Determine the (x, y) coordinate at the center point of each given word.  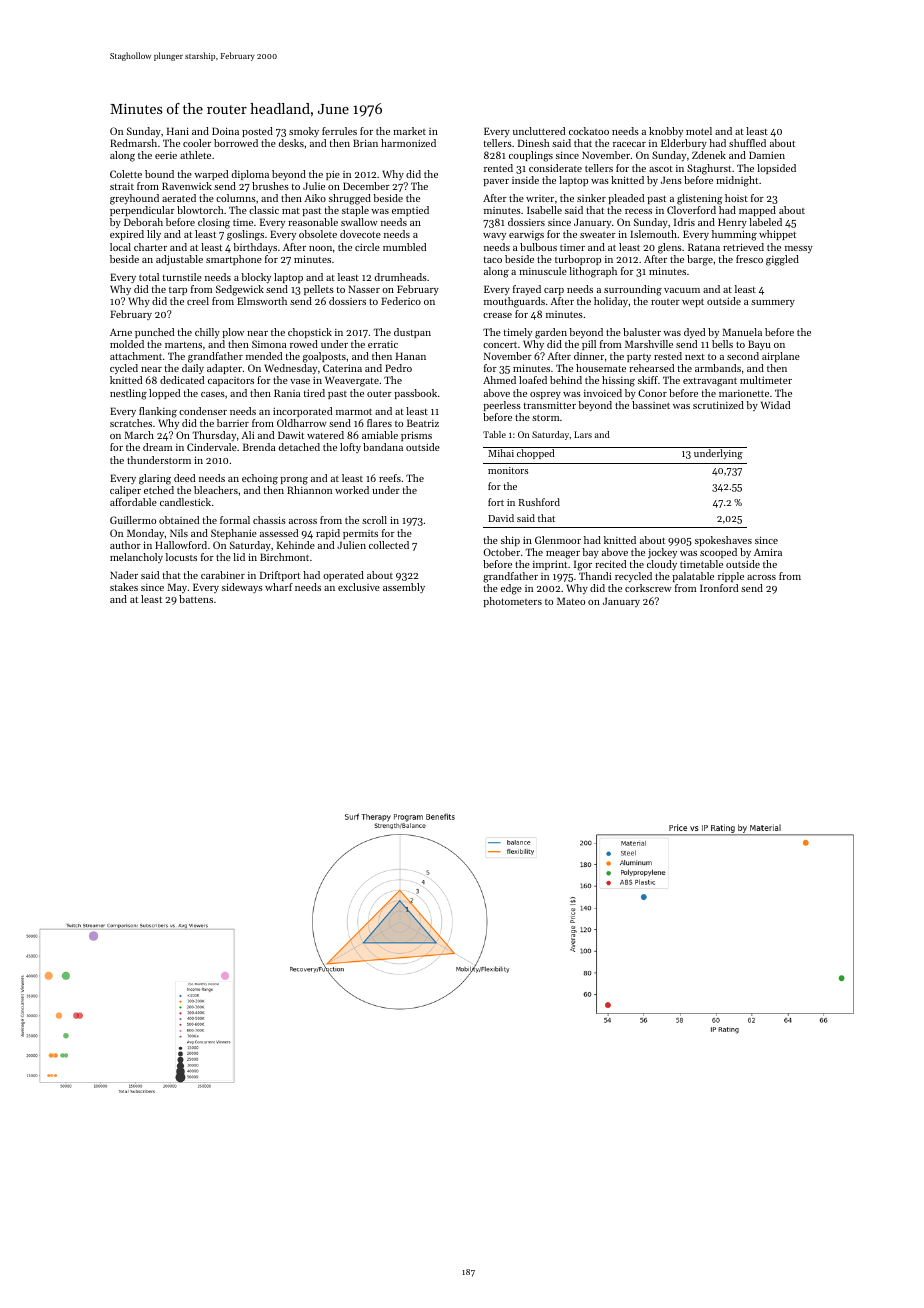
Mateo (571, 601)
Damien (767, 155)
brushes (270, 186)
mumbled (404, 247)
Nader (124, 575)
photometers (512, 602)
